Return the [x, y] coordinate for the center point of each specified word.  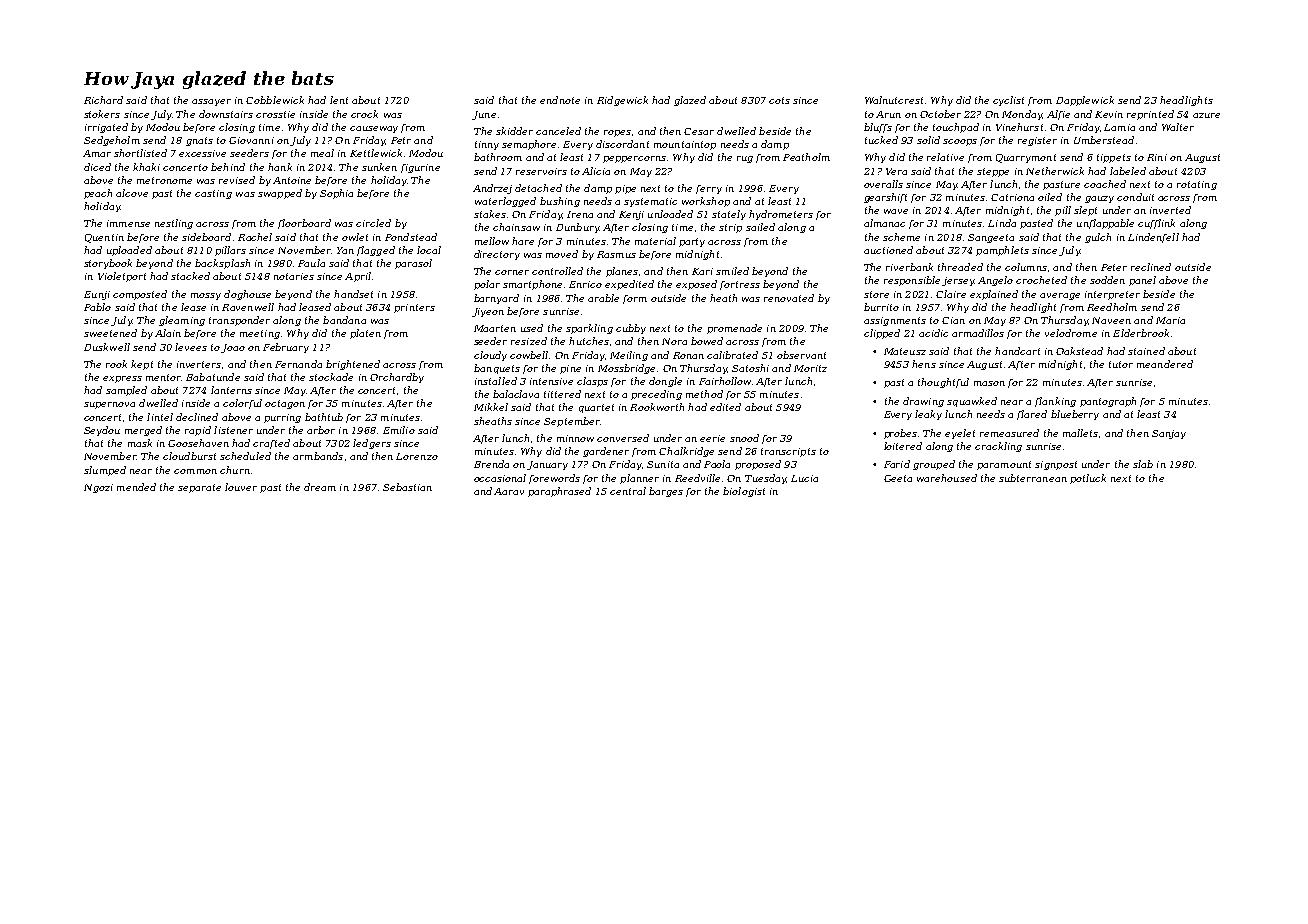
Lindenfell [1153, 238]
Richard [103, 100]
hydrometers [781, 215]
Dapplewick [1085, 101]
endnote [560, 100]
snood [744, 438]
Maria [1170, 320]
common [195, 471]
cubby [631, 329]
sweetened [110, 333]
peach [98, 194]
